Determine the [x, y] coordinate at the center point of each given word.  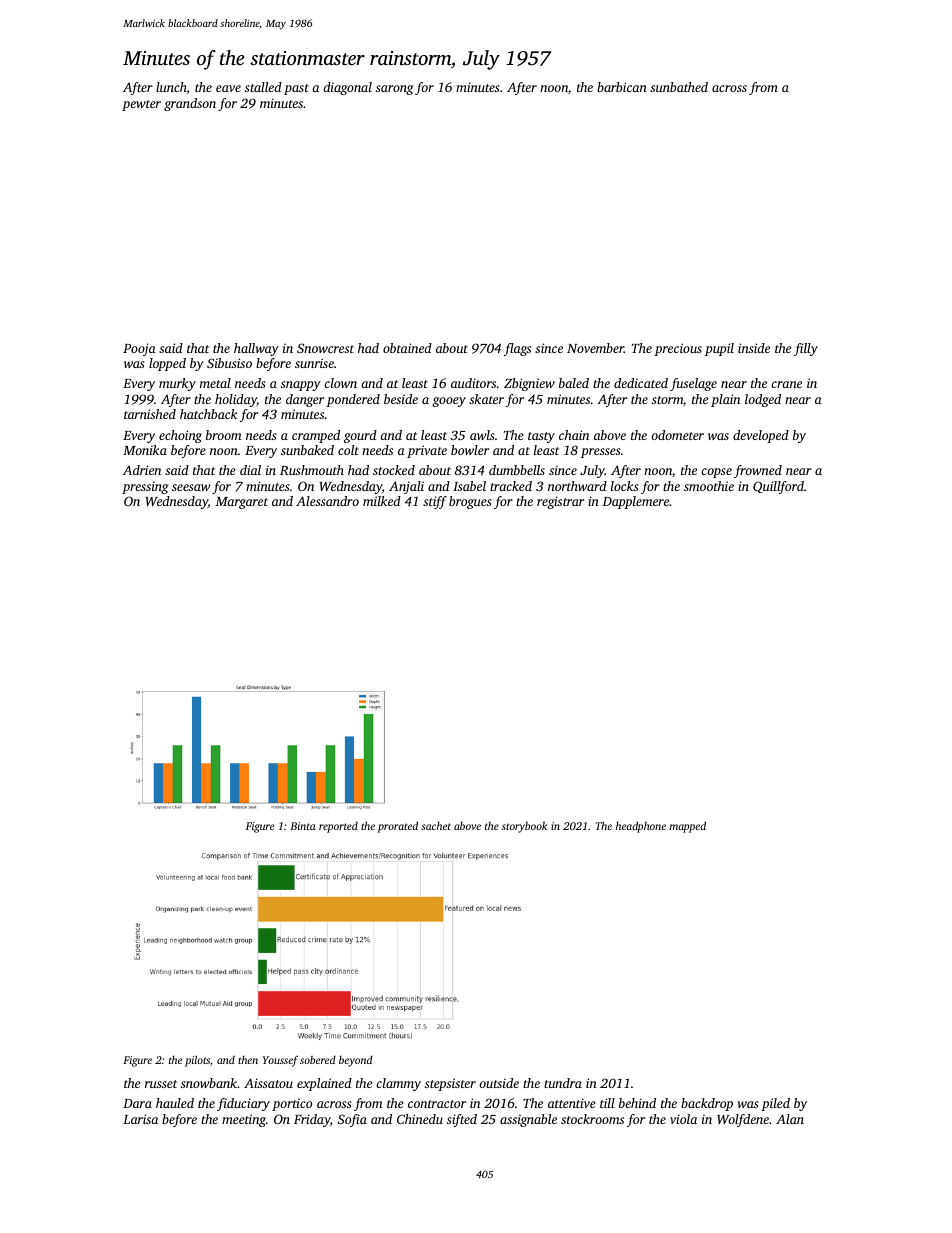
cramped [316, 436]
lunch [171, 87]
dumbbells [517, 470]
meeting [244, 1120]
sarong [394, 90]
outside [499, 1083]
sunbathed [679, 87]
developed [761, 436]
